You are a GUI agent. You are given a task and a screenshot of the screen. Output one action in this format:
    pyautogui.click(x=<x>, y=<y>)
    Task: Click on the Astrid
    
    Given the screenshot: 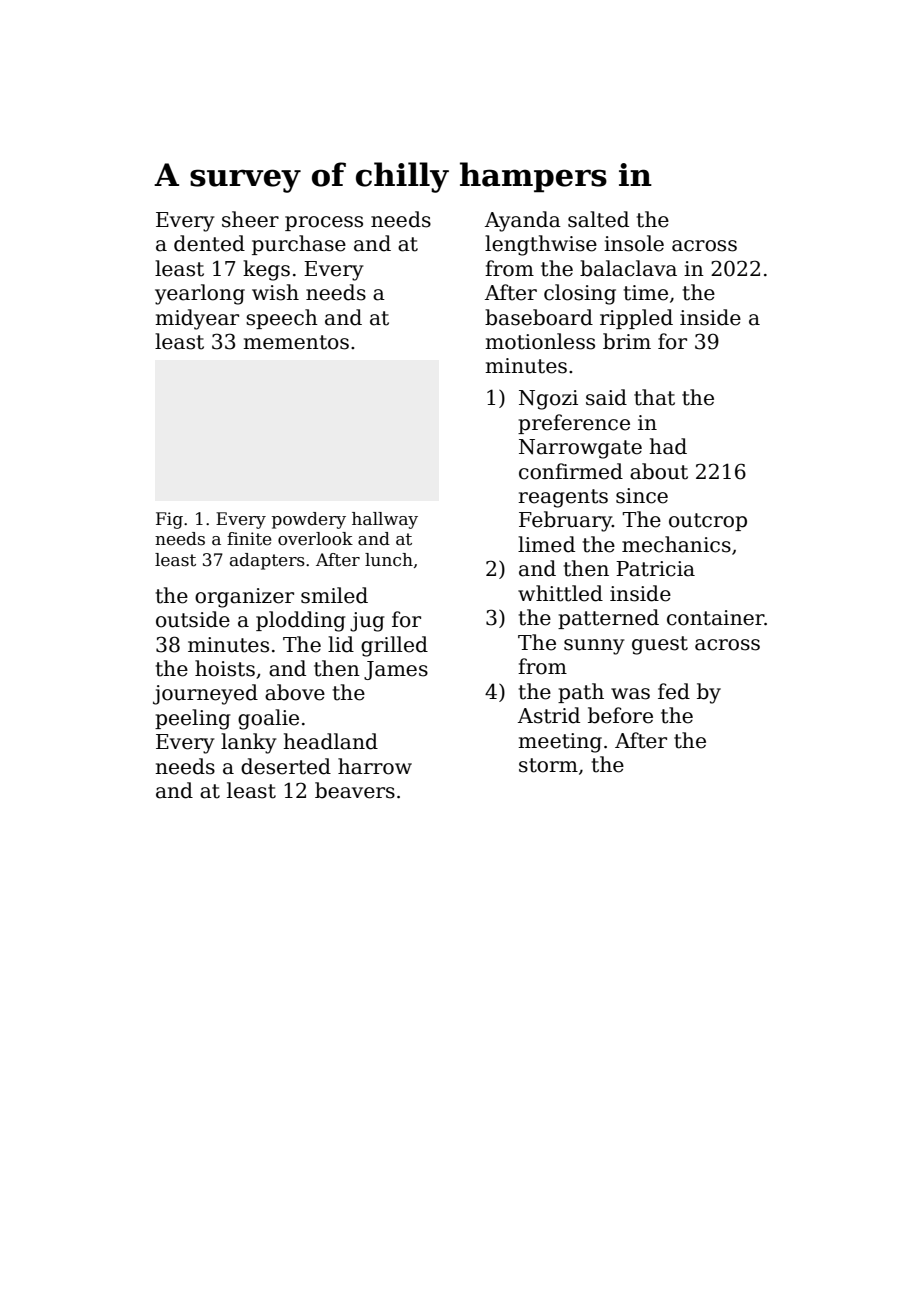 What is the action you would take?
    pyautogui.click(x=549, y=715)
